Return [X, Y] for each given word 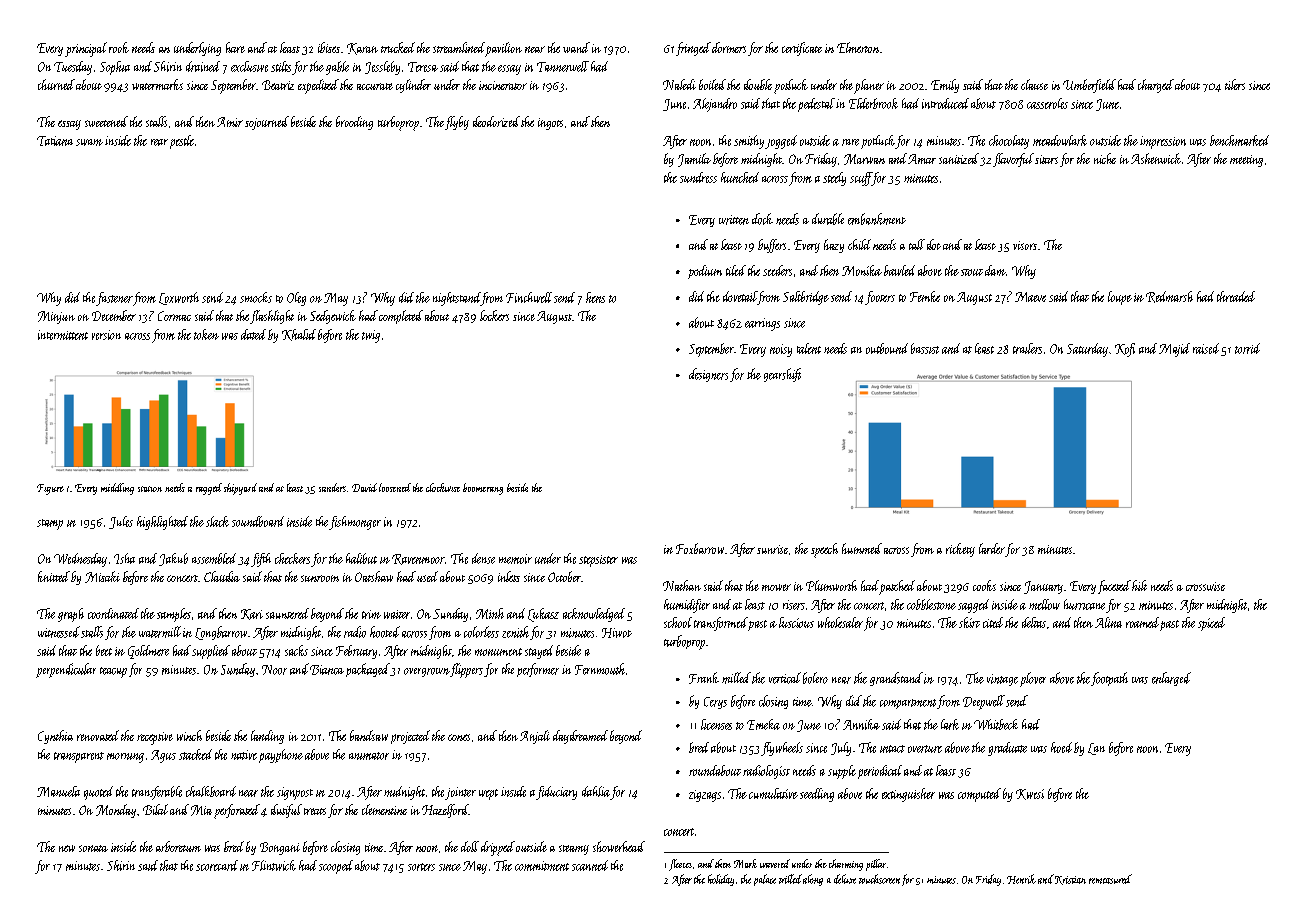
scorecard [217, 865]
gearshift [782, 375]
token [206, 334]
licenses [716, 724]
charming [846, 865]
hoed [1061, 747]
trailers [1027, 348]
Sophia [115, 68]
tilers [1235, 84]
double [758, 84]
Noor [274, 670]
